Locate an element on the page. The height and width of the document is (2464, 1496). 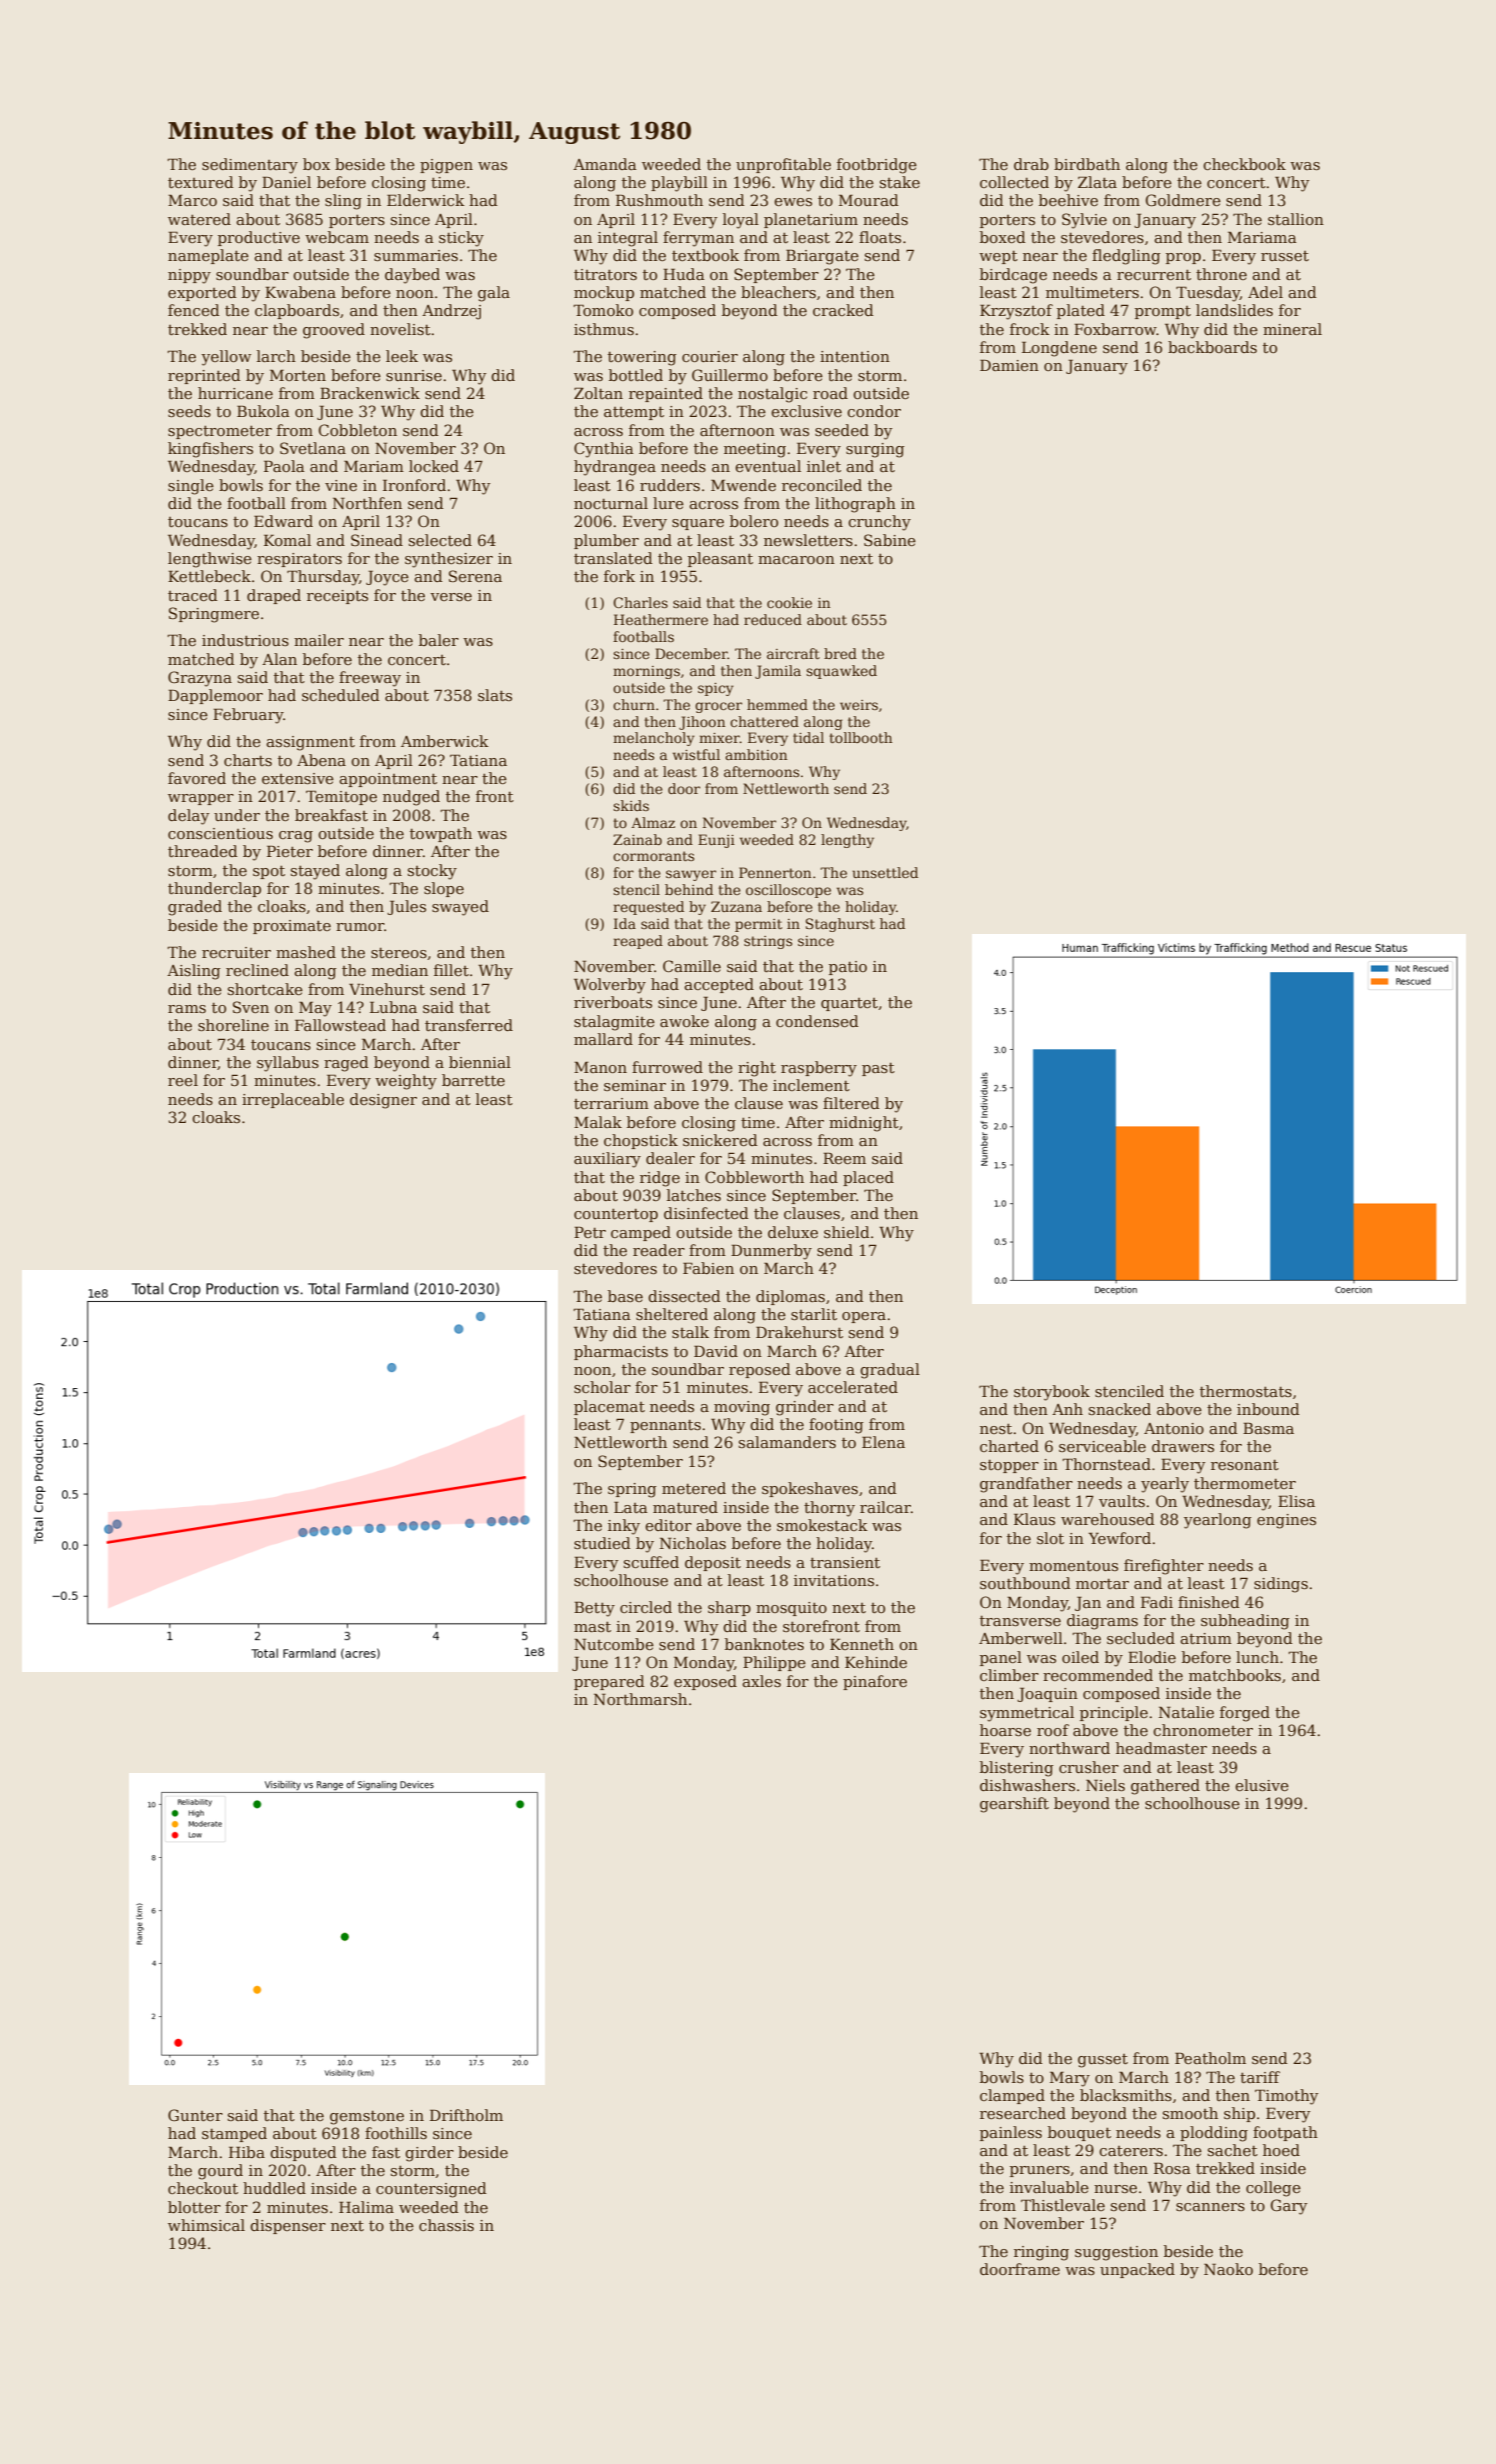
checkbook is located at coordinates (1244, 164).
